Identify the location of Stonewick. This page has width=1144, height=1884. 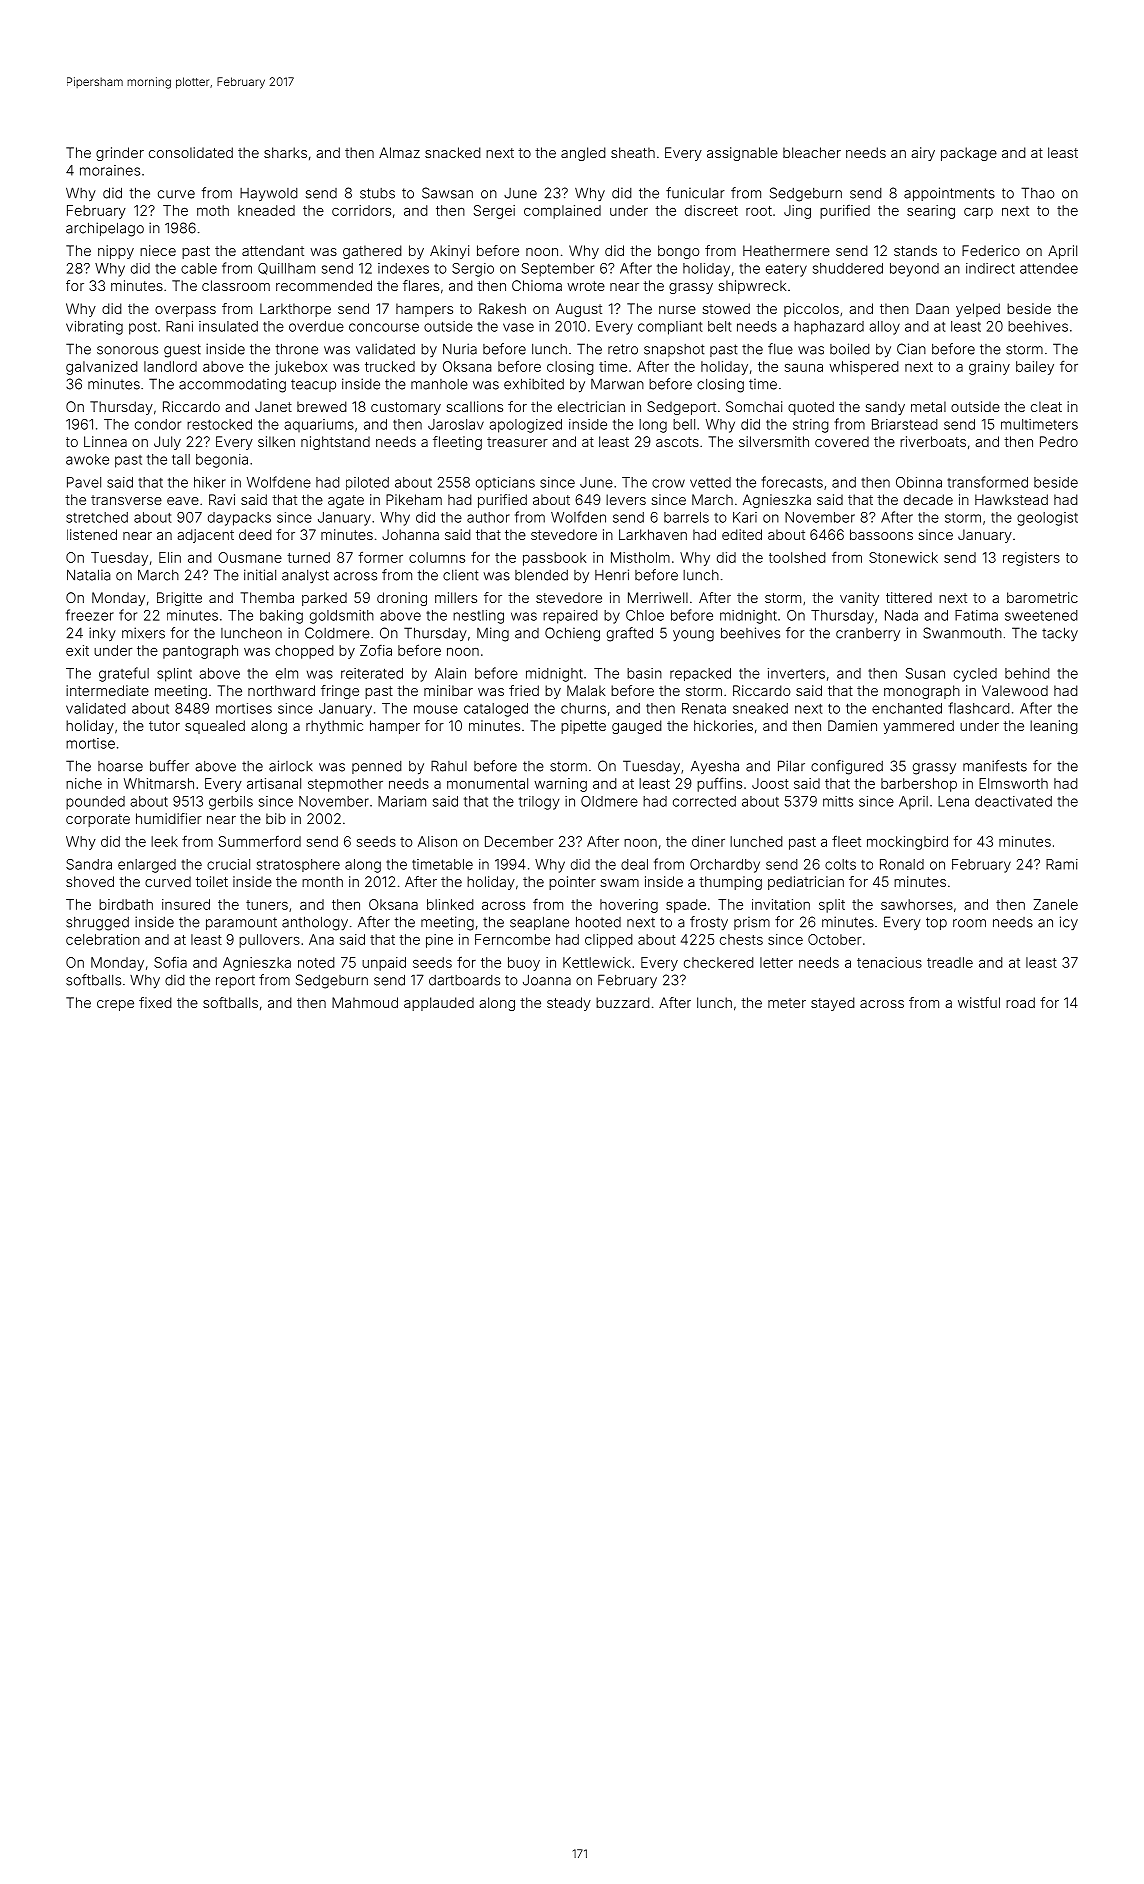
(903, 557).
